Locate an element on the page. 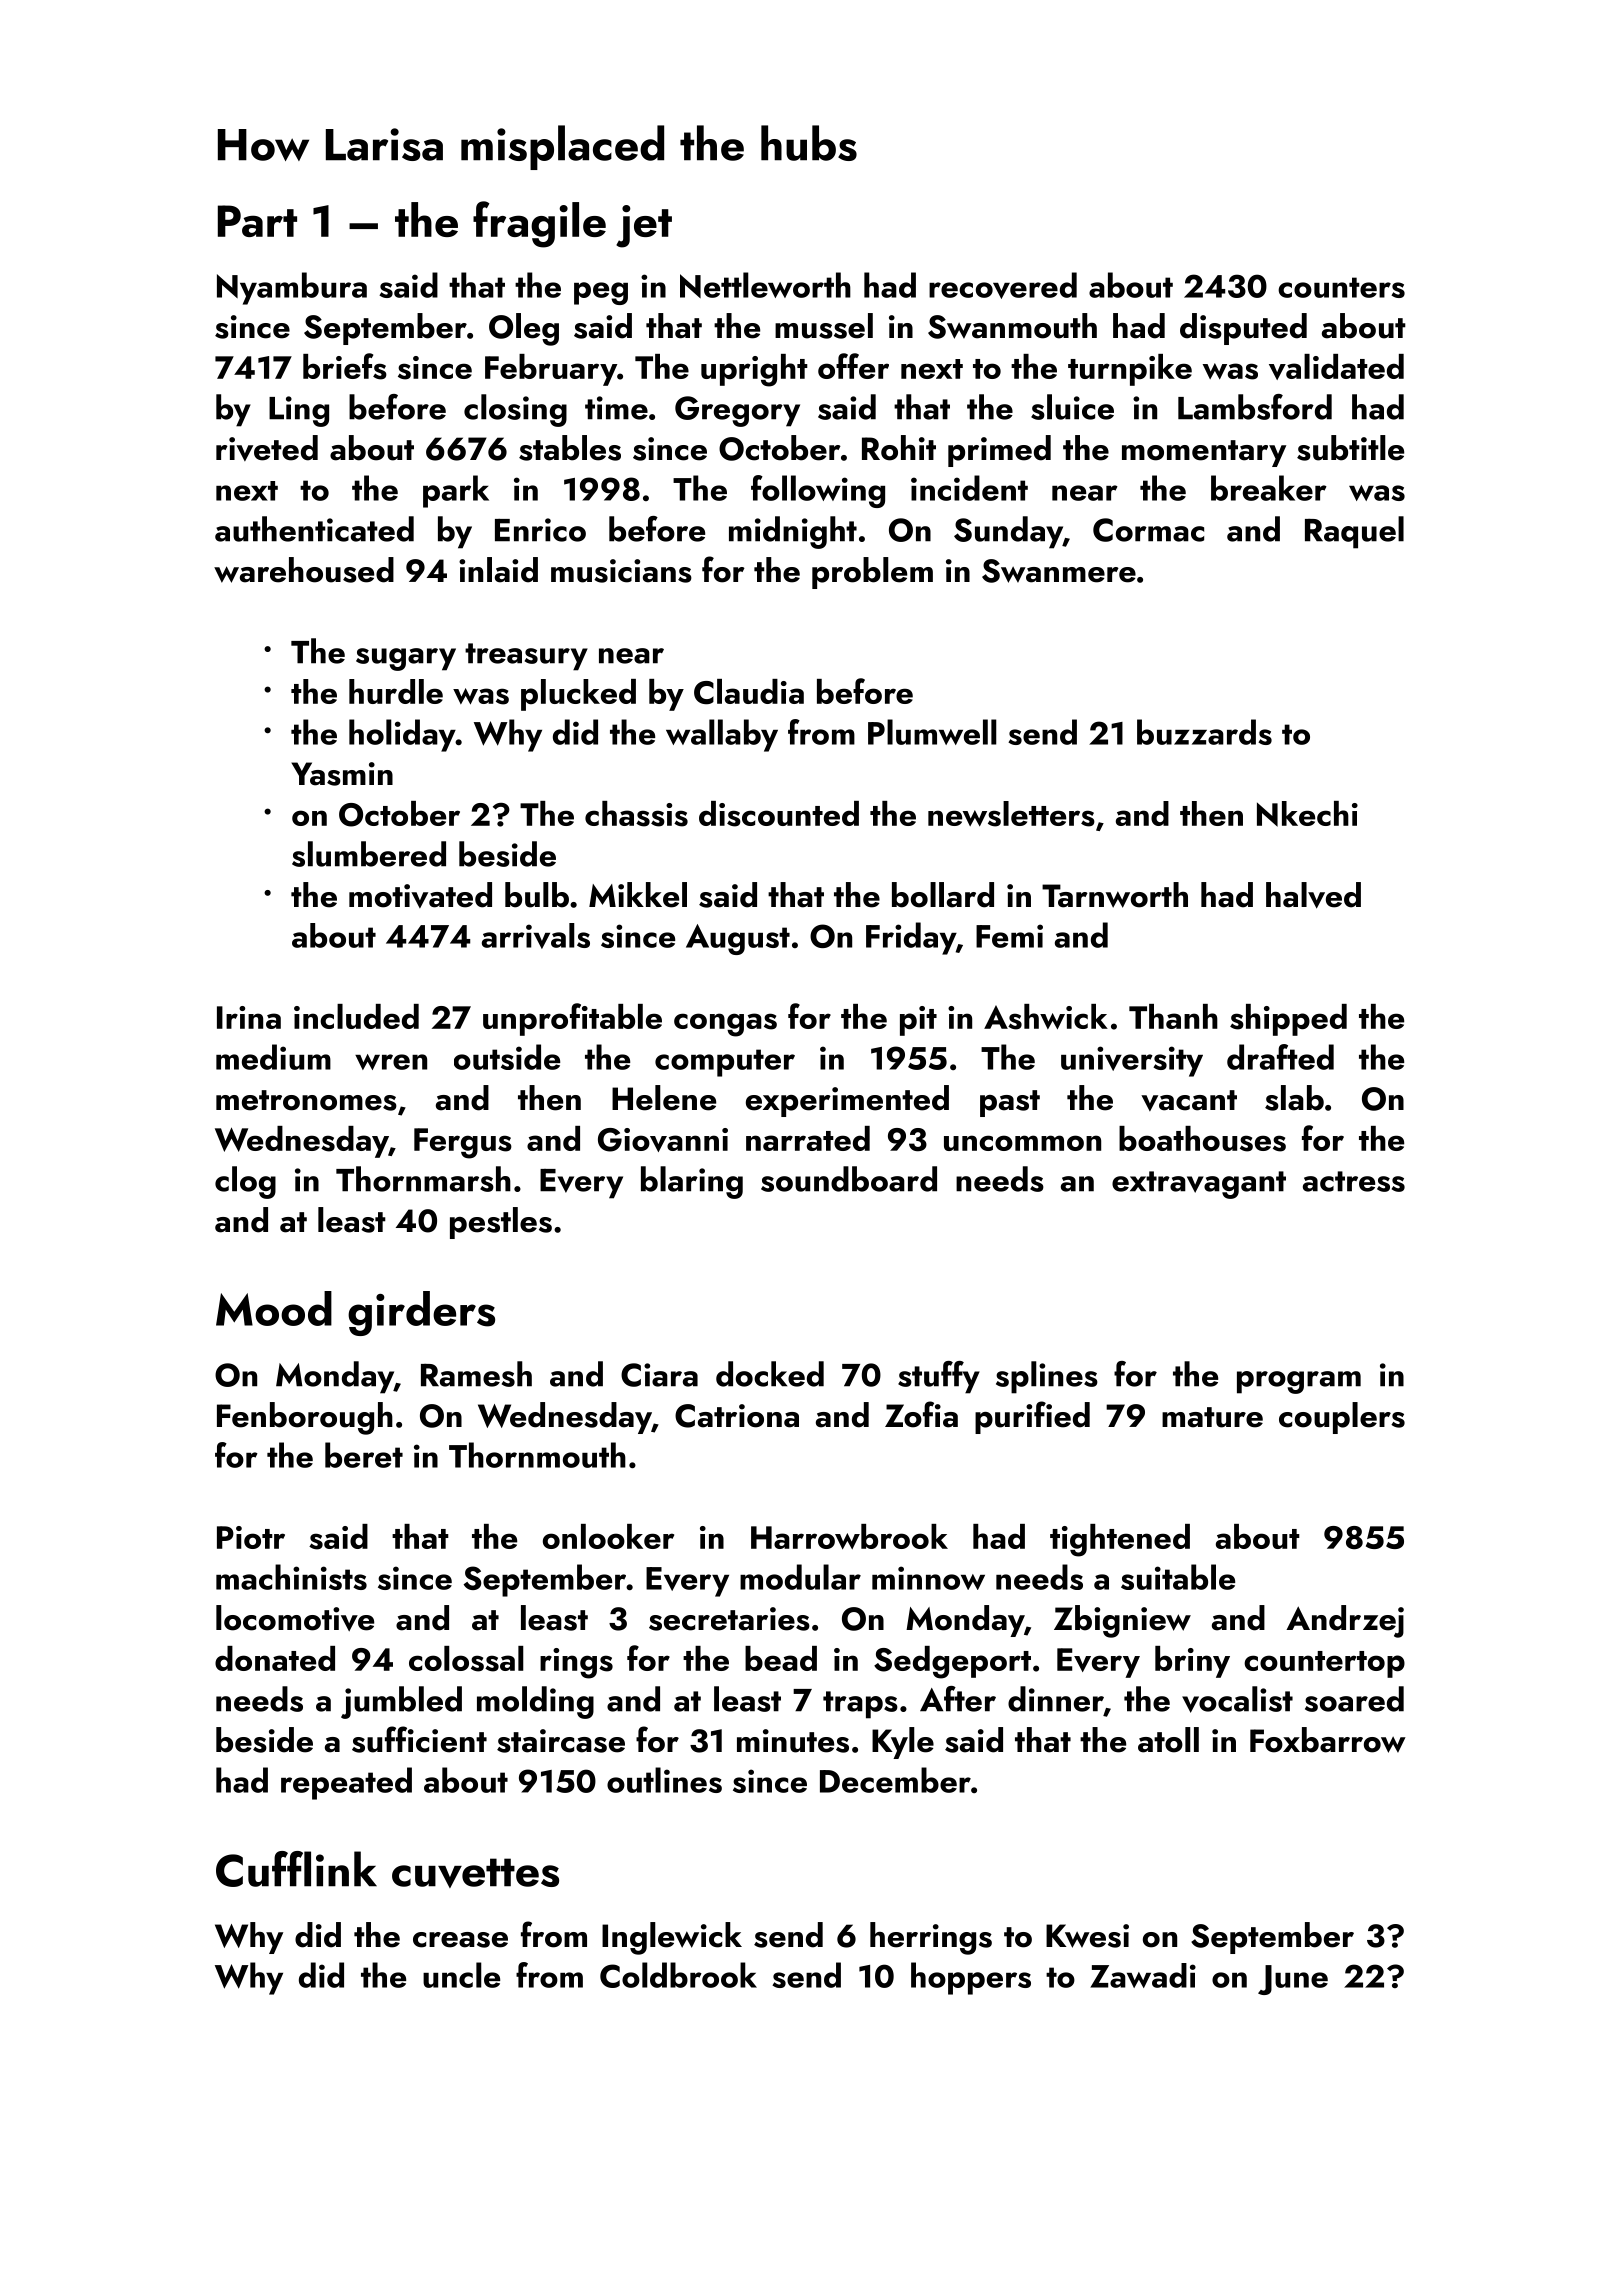 The height and width of the page is (2292, 1620). pit is located at coordinates (918, 1021).
